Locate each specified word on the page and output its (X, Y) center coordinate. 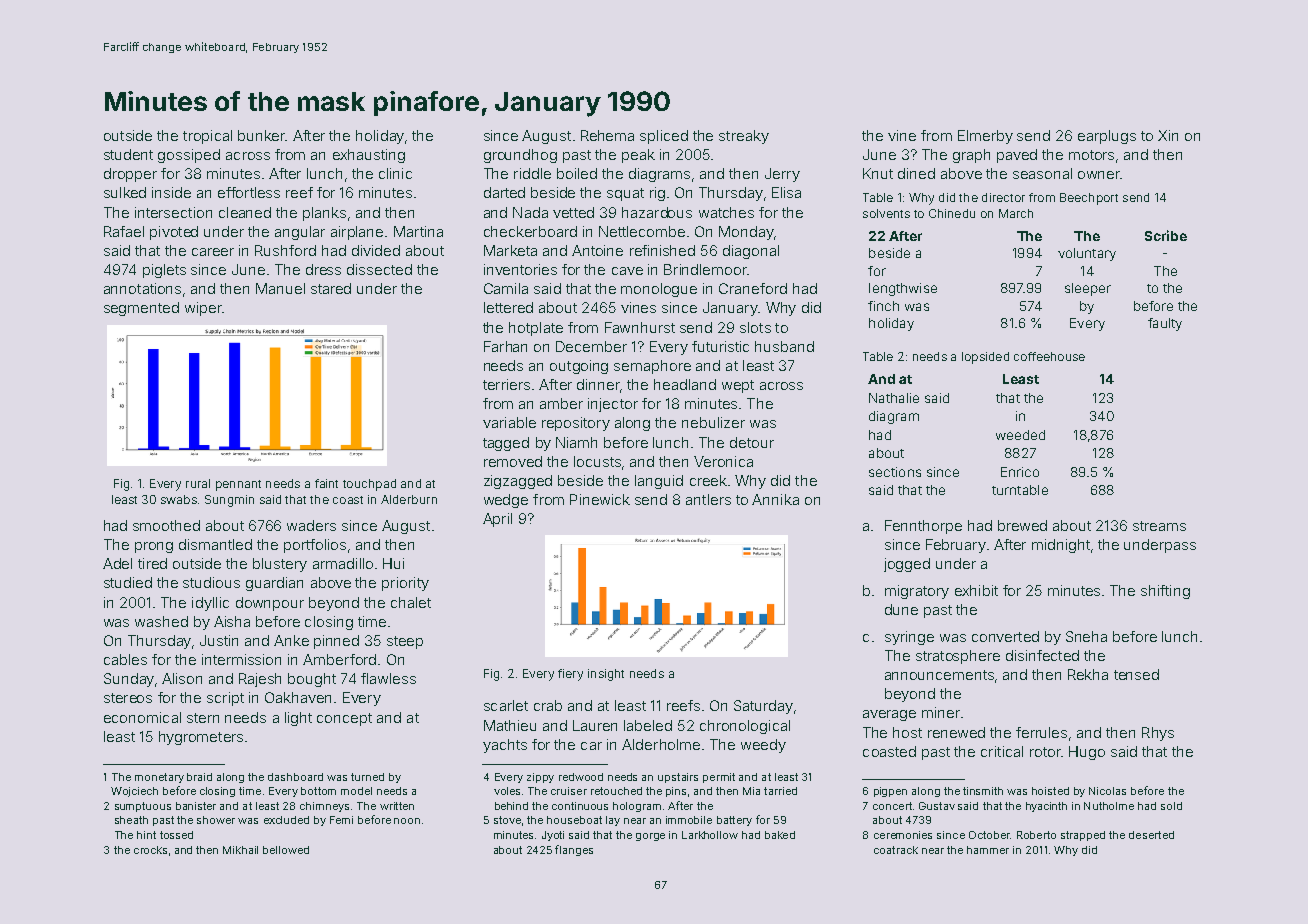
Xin (1168, 135)
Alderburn (409, 499)
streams (1159, 526)
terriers (506, 384)
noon (407, 821)
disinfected (1042, 655)
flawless (388, 678)
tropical (207, 137)
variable (509, 422)
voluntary (1087, 254)
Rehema (607, 135)
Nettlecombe (642, 231)
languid (659, 482)
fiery (570, 675)
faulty (1165, 324)
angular (300, 233)
